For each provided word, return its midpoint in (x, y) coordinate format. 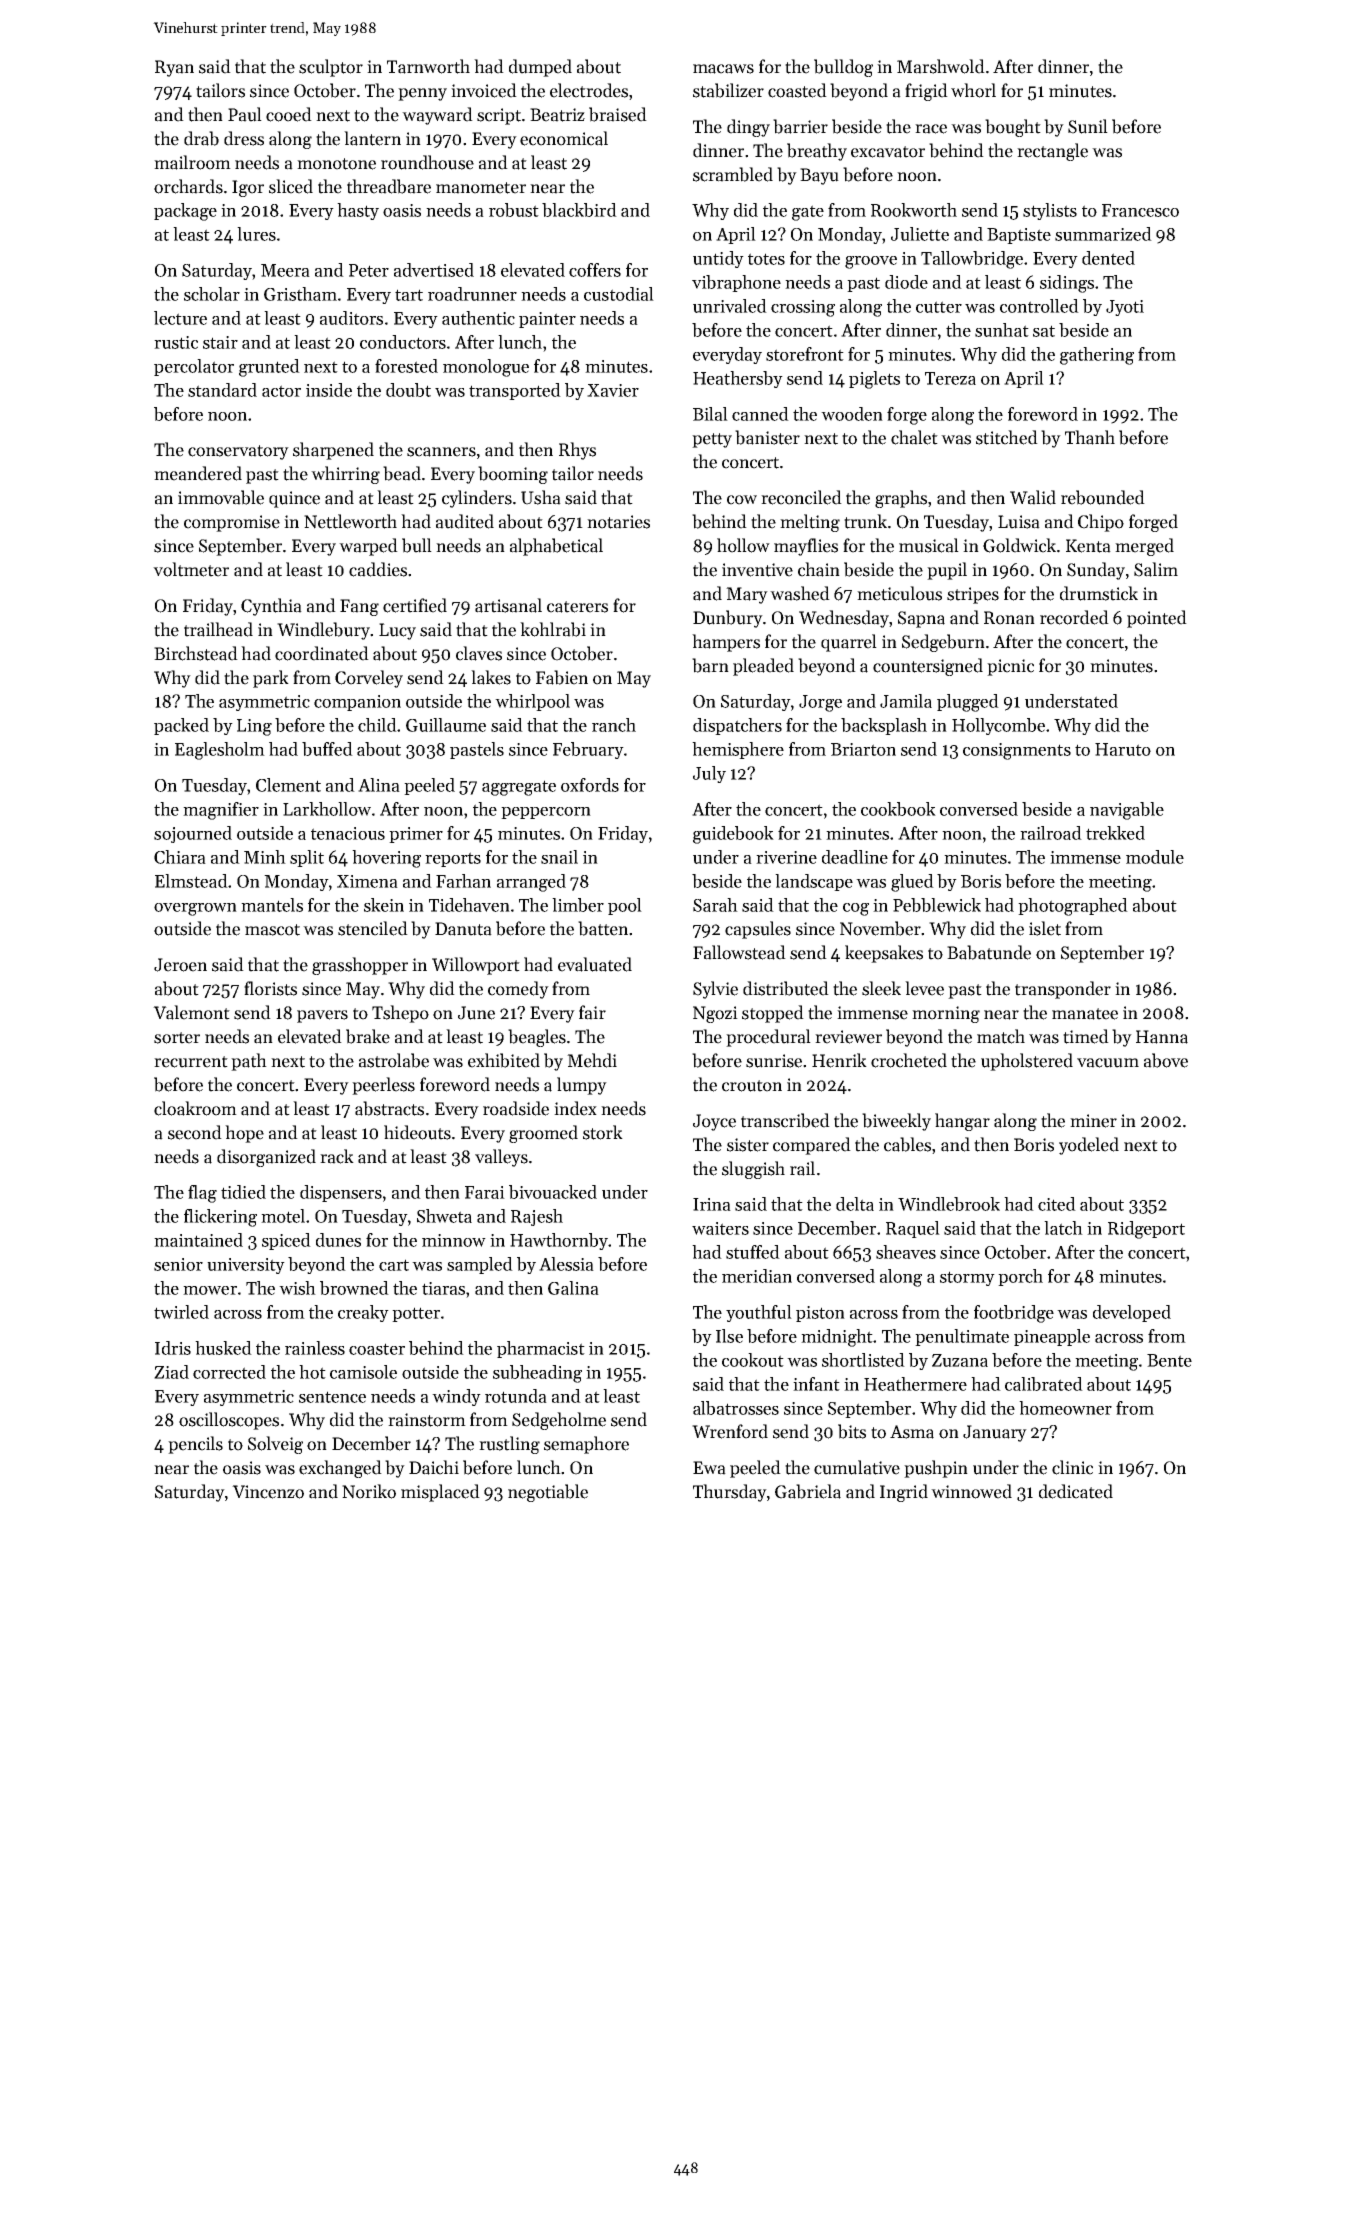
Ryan (174, 68)
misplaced (440, 1493)
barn (710, 665)
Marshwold (941, 66)
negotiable (548, 1493)
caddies (378, 569)
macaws (723, 69)
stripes (973, 595)
